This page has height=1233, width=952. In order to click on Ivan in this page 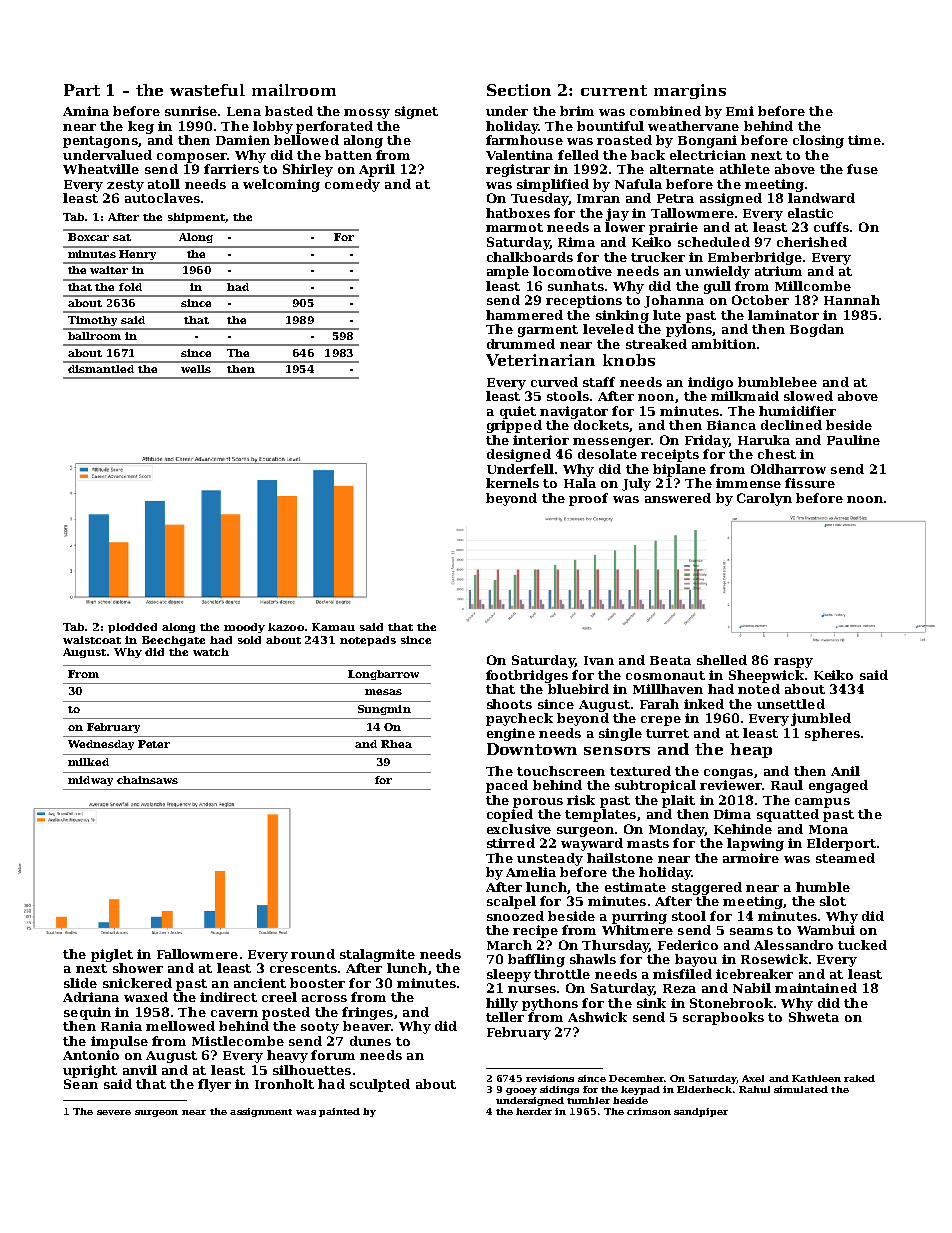, I will do `click(599, 660)`.
